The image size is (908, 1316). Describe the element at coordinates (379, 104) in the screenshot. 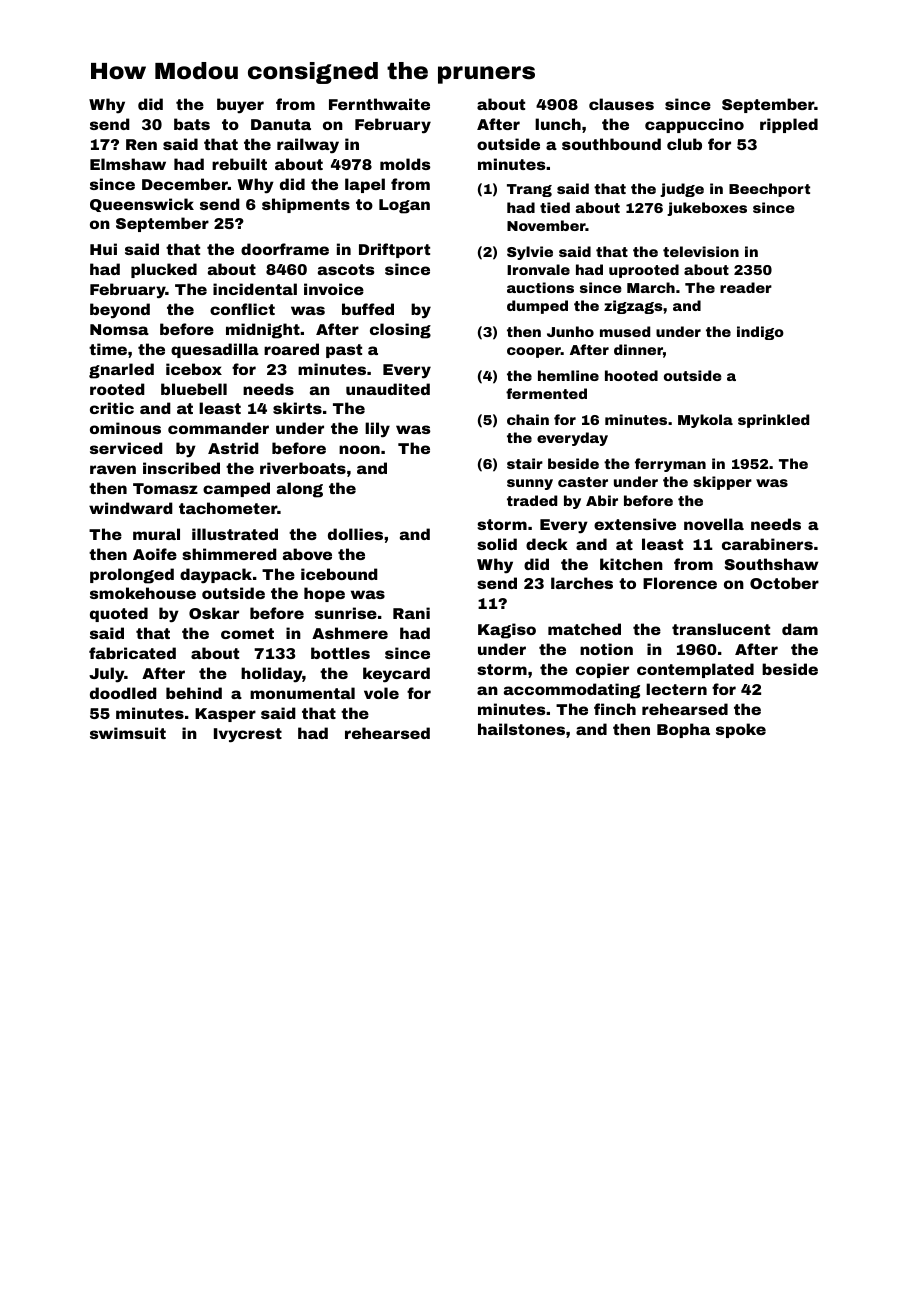

I see `Fernthwaite` at that location.
